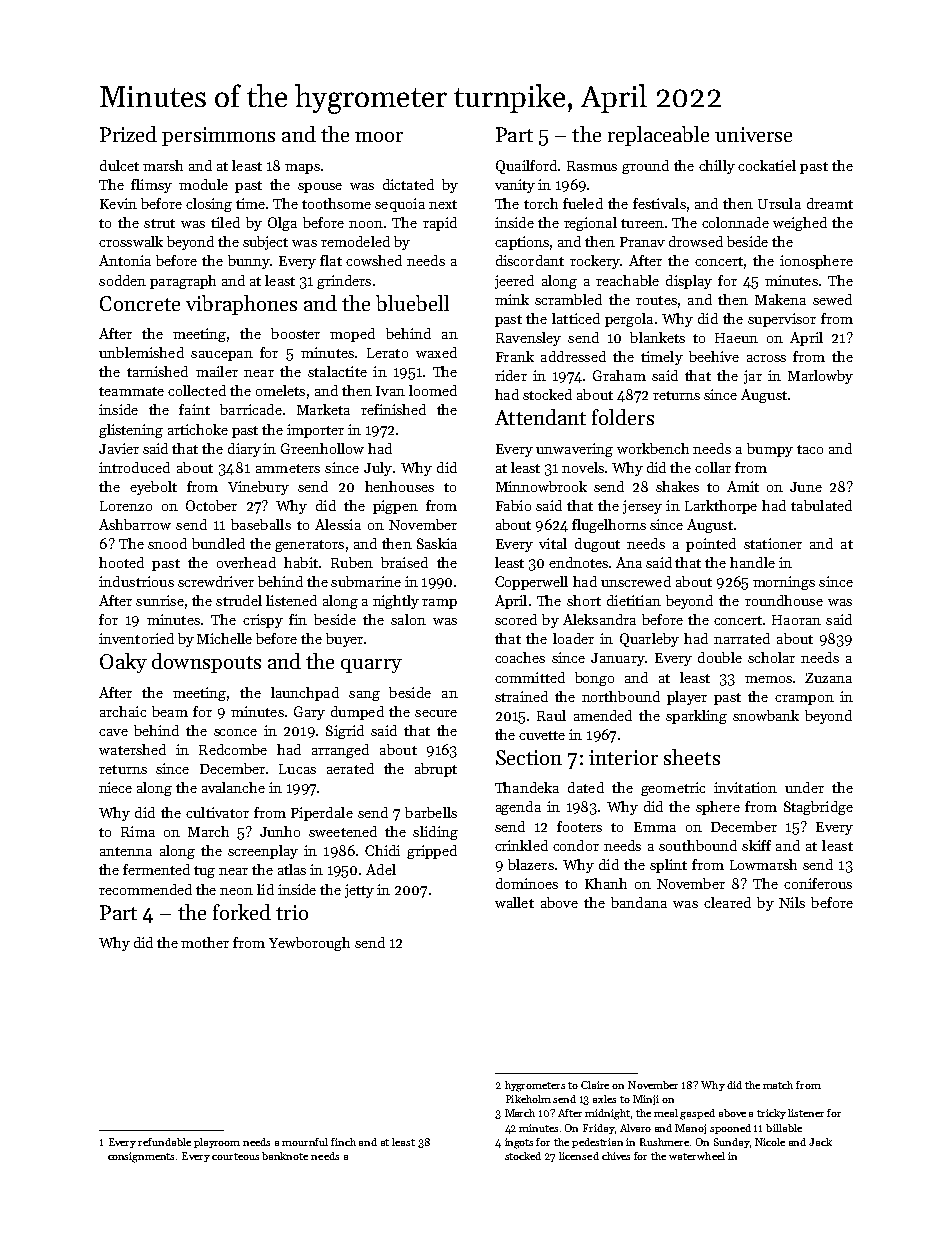 The image size is (952, 1233). What do you see at coordinates (379, 137) in the document?
I see `moor` at bounding box center [379, 137].
